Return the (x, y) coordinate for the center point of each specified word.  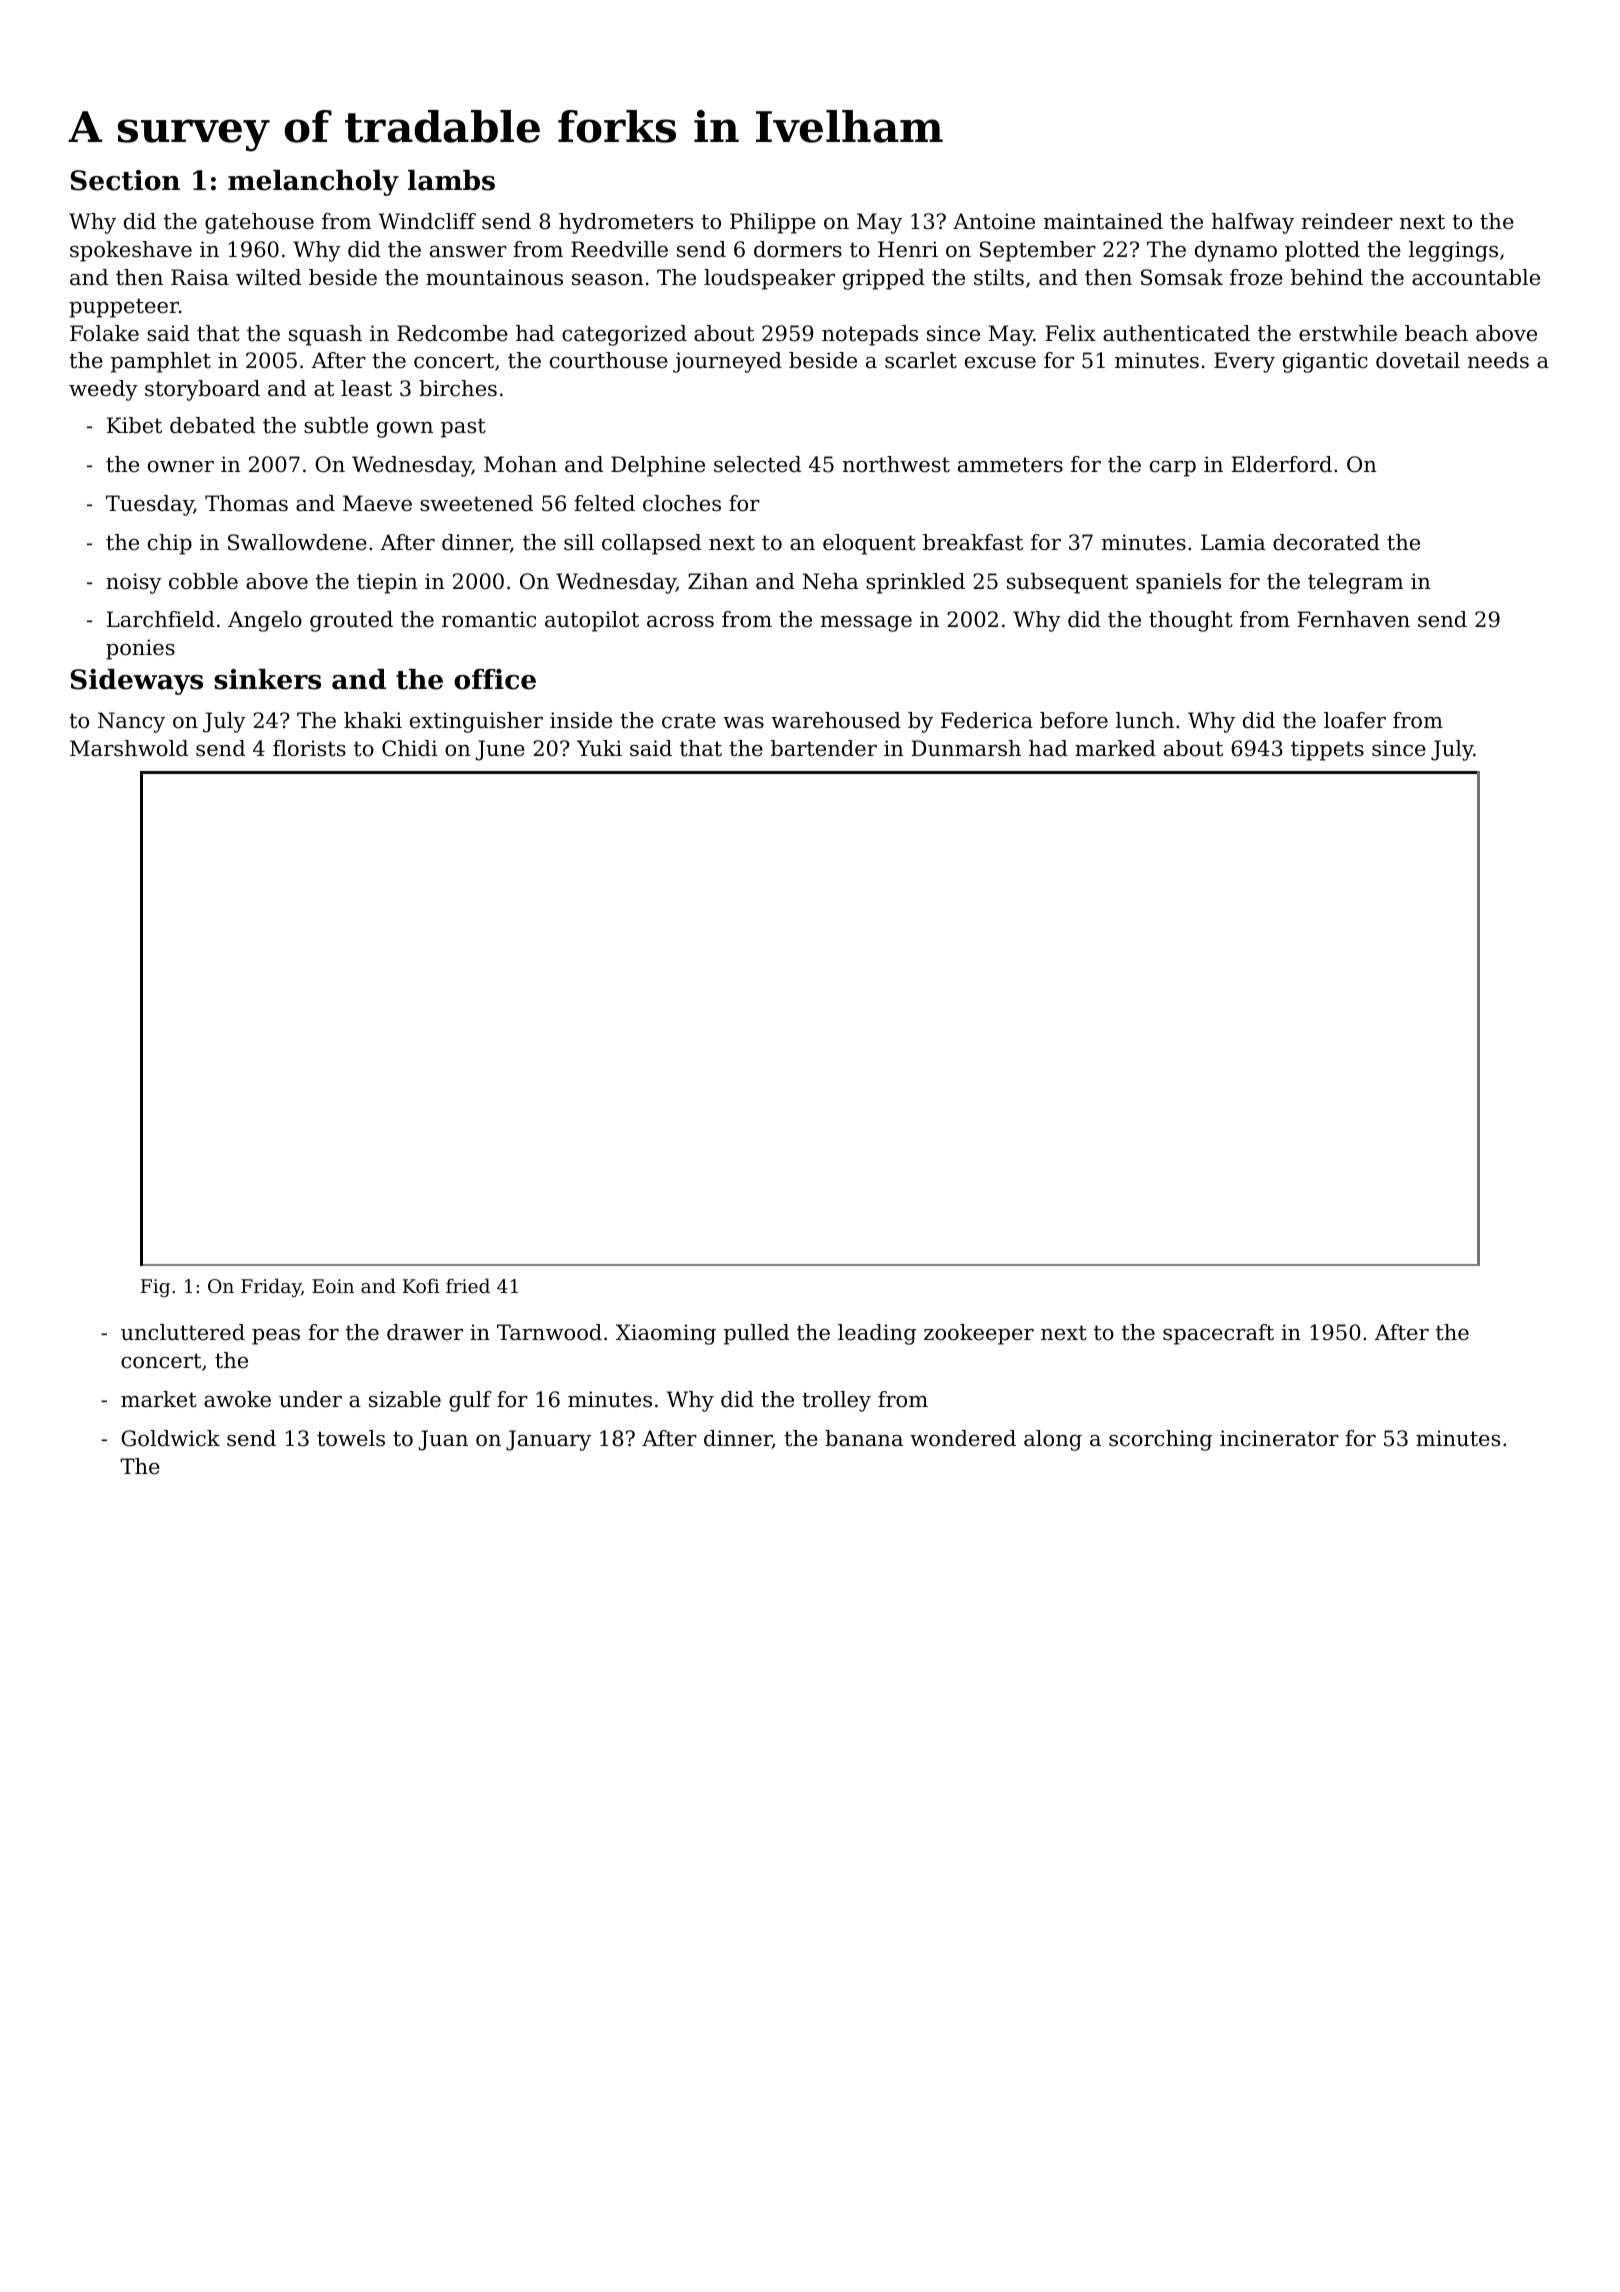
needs (1498, 360)
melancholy (313, 183)
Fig (155, 1288)
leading (877, 1334)
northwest (896, 464)
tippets (1327, 750)
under (310, 1399)
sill (579, 542)
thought (1191, 621)
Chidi (410, 748)
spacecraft (1218, 1334)
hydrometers (626, 223)
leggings (1453, 251)
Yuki (599, 748)
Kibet (134, 425)
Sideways (137, 682)
